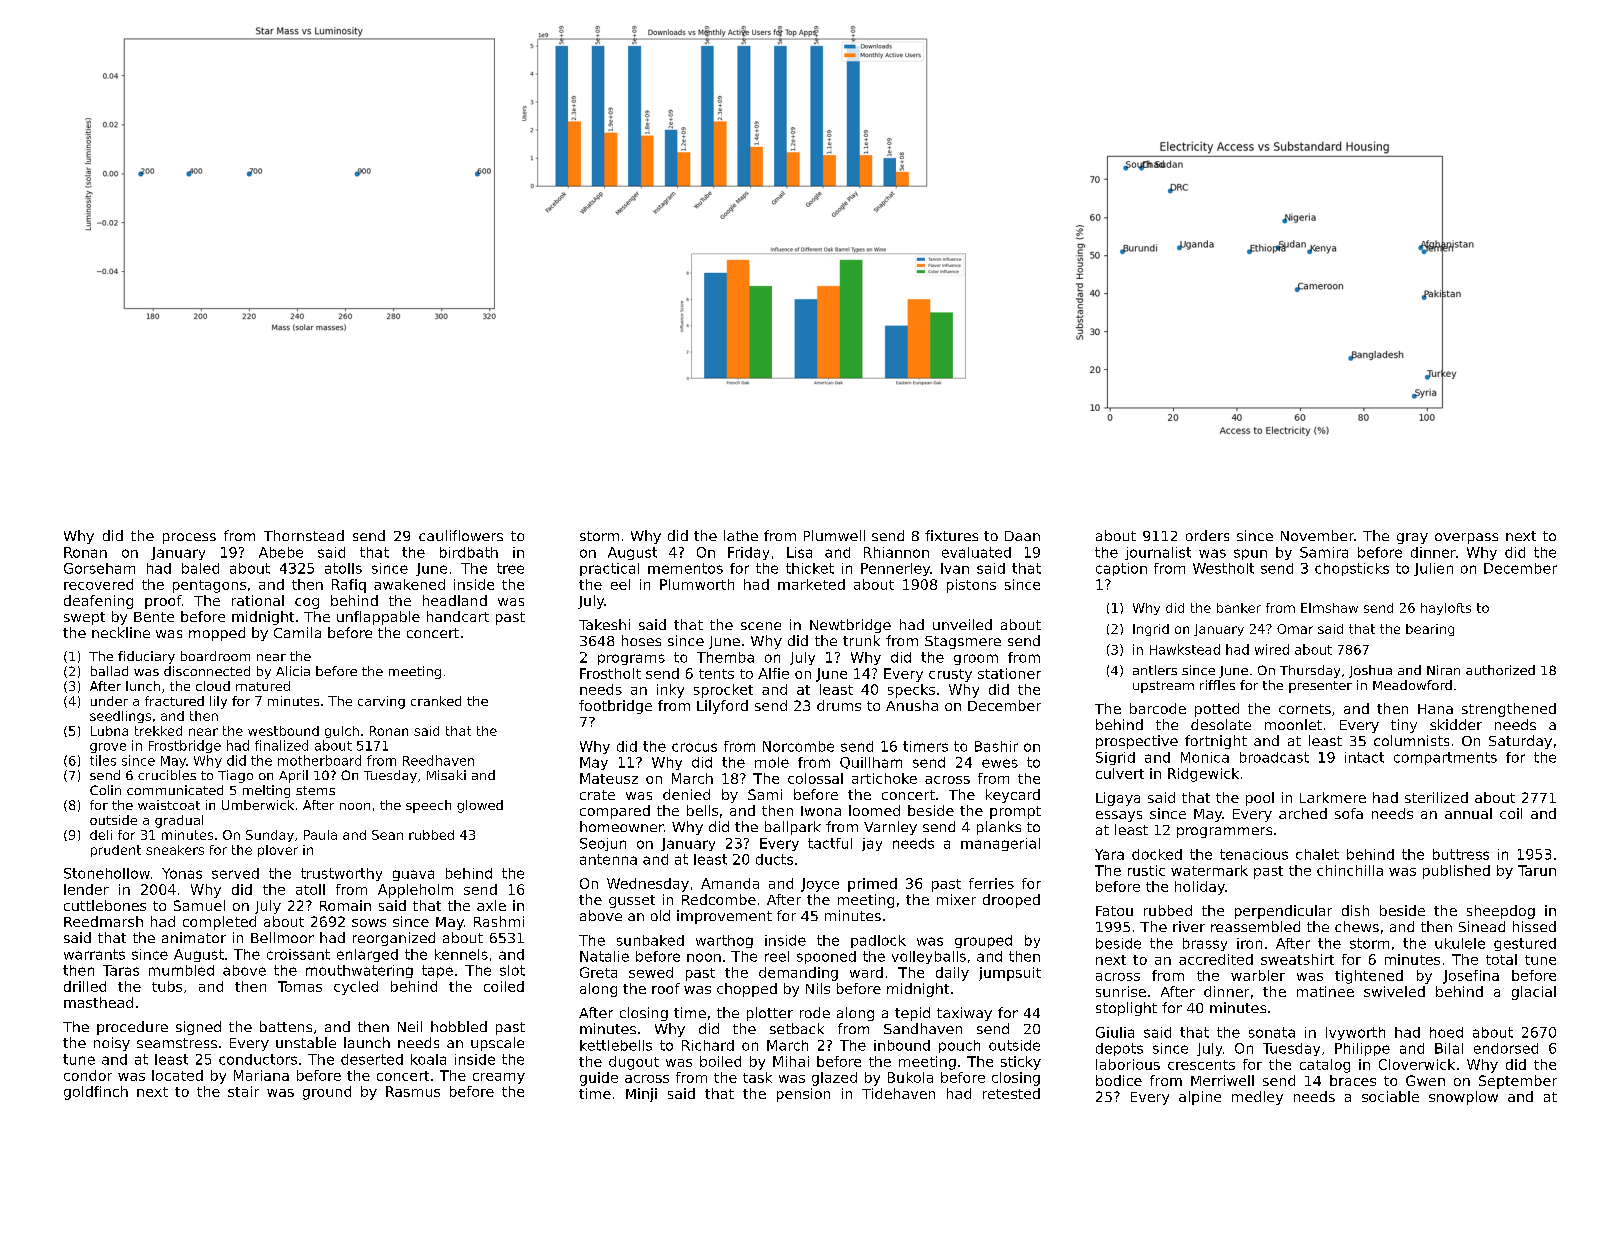 The height and width of the screenshot is (1251, 1620). I want to click on Minji, so click(641, 1095).
